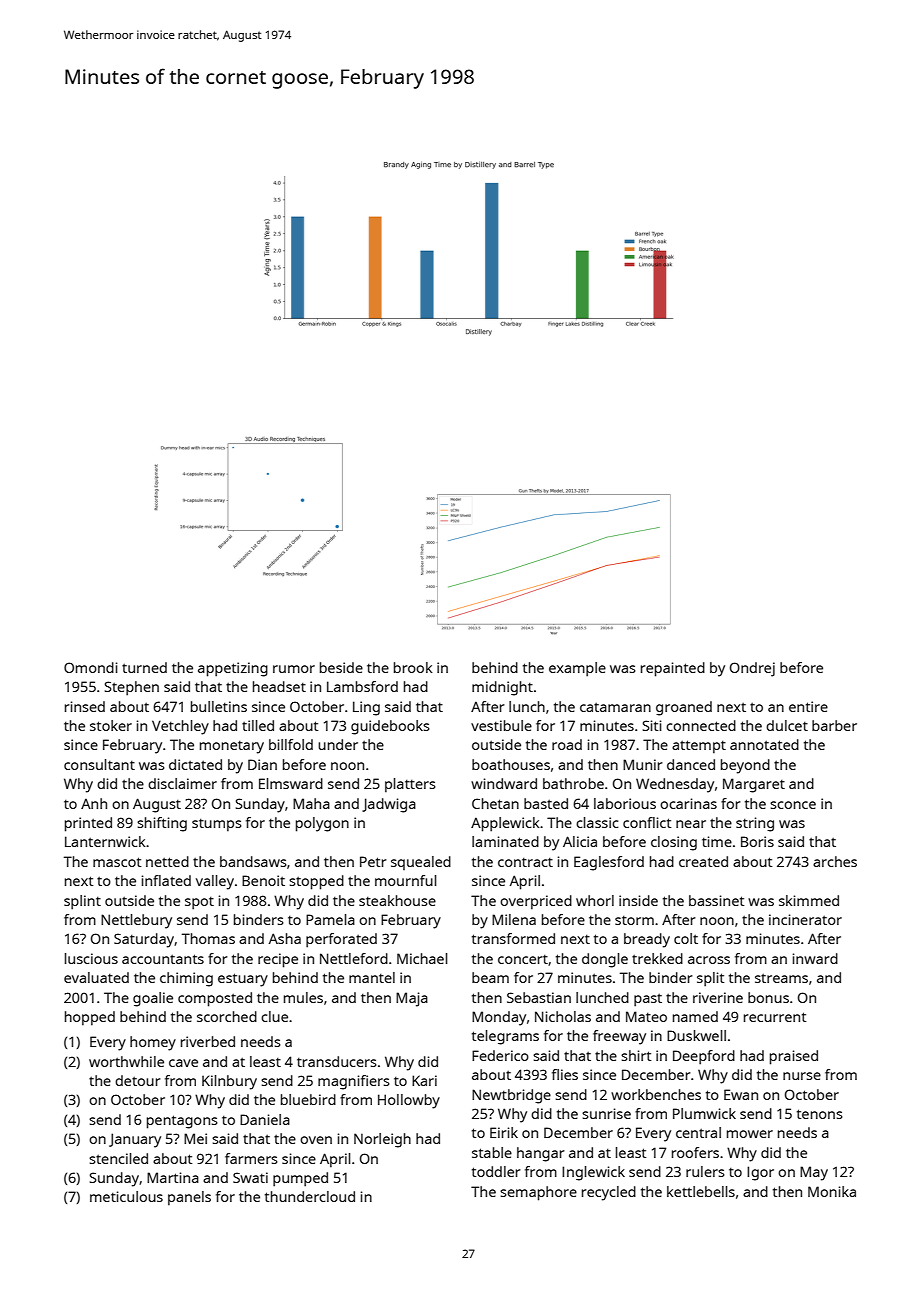 The image size is (924, 1308). What do you see at coordinates (144, 667) in the screenshot?
I see `turned` at bounding box center [144, 667].
